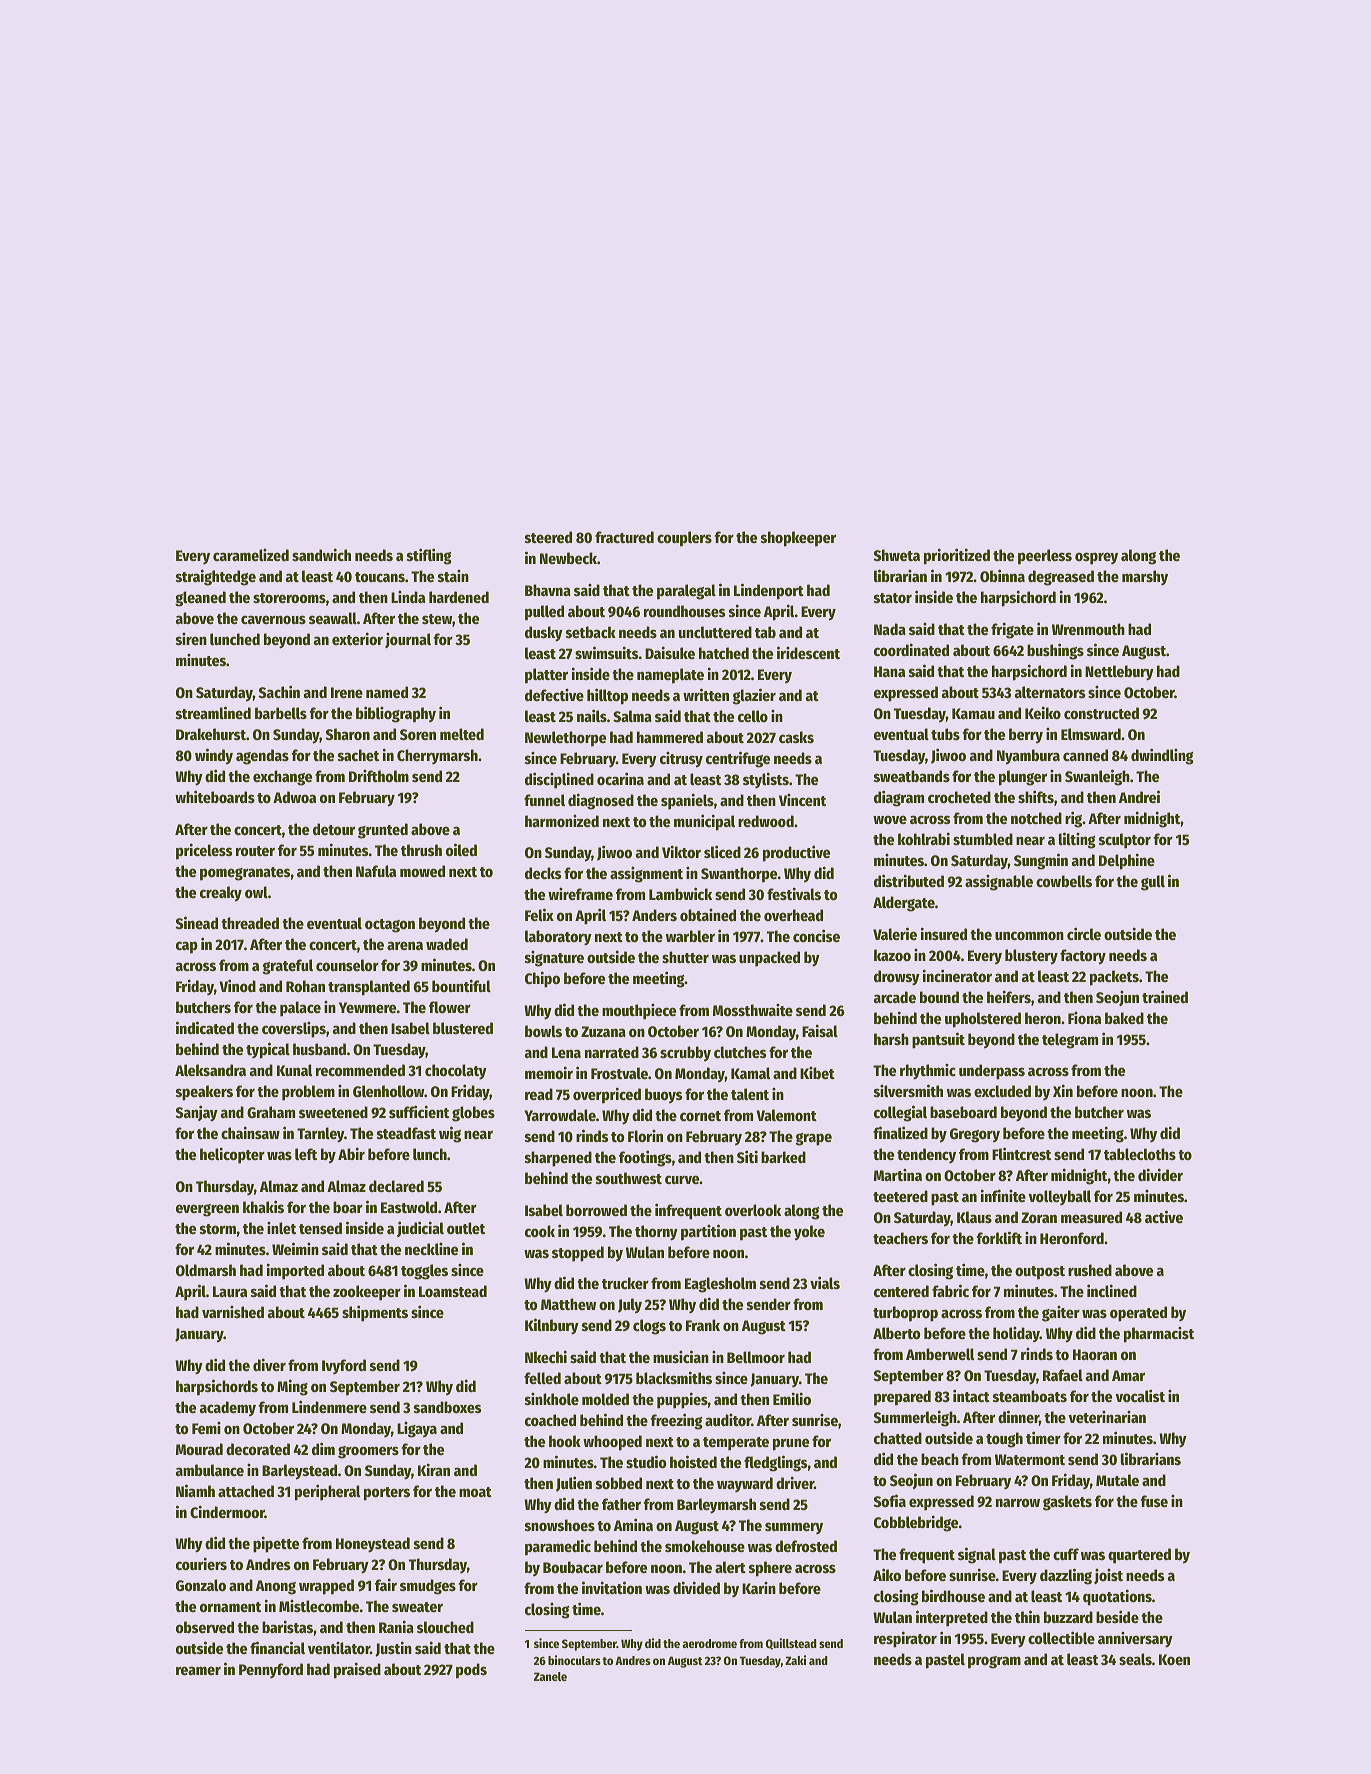 The width and height of the screenshot is (1371, 1774). What do you see at coordinates (1026, 736) in the screenshot?
I see `berry` at bounding box center [1026, 736].
